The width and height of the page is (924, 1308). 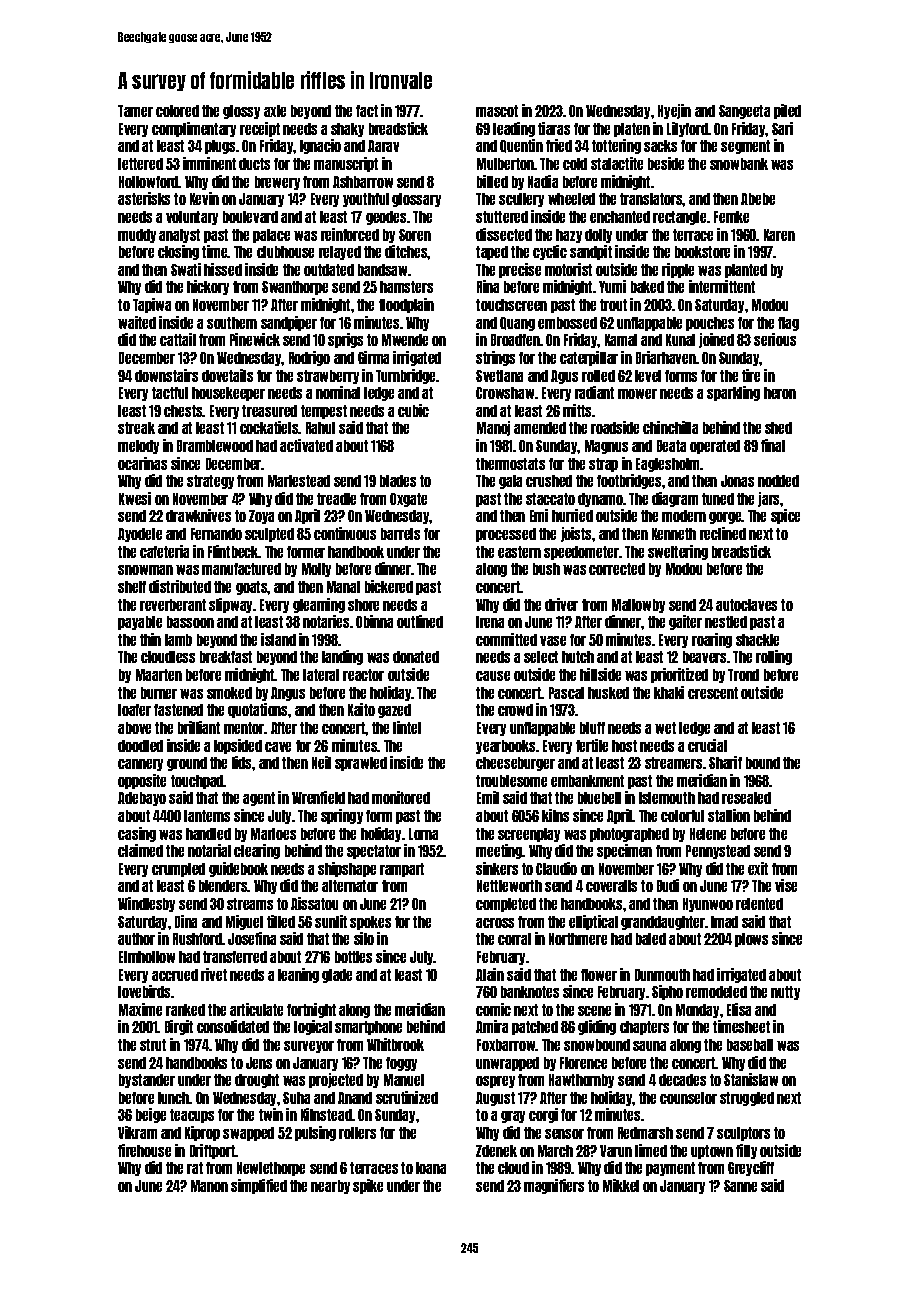 What do you see at coordinates (259, 1063) in the page?
I see `Jens` at bounding box center [259, 1063].
